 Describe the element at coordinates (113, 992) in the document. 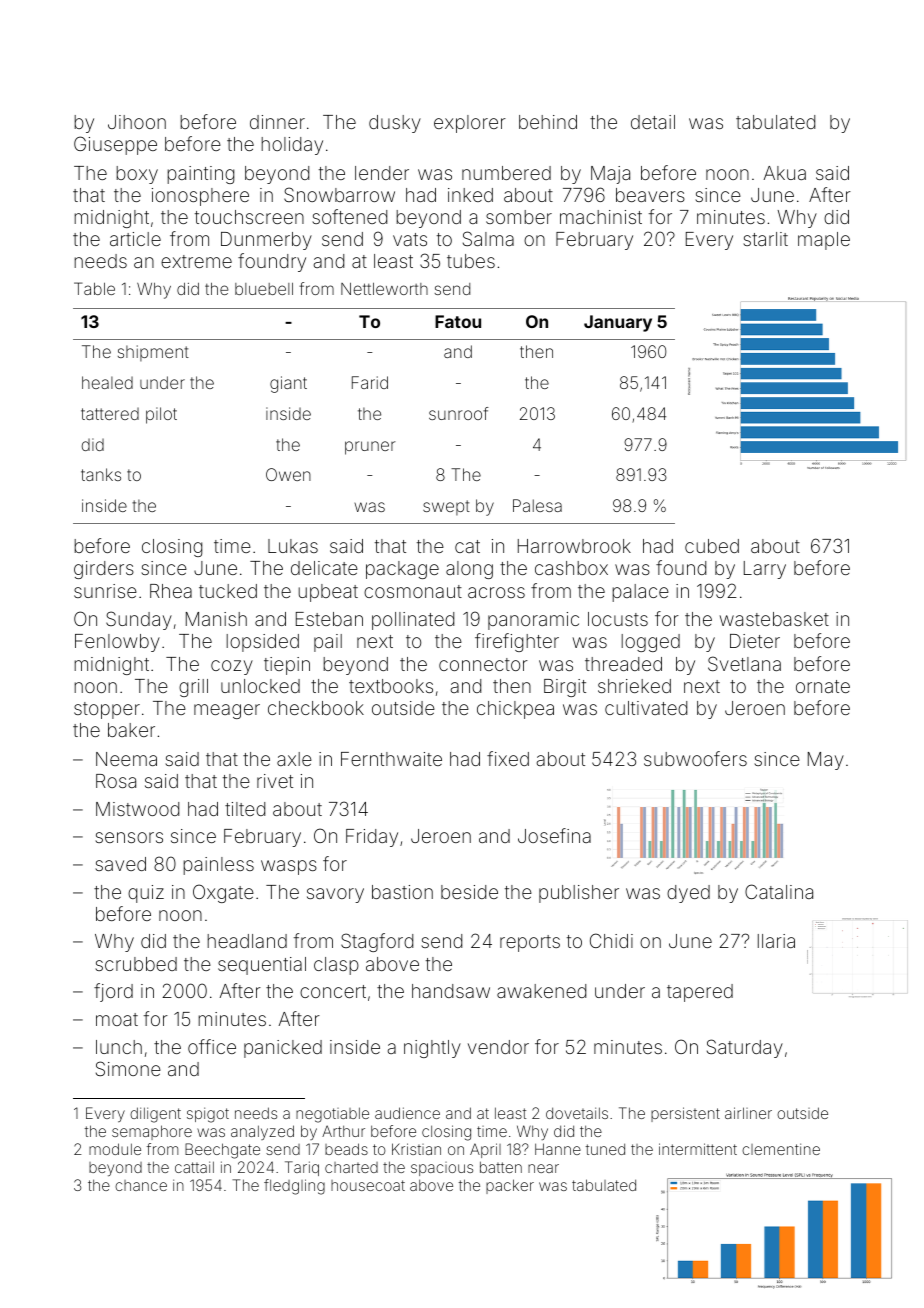

I see `fjord` at that location.
